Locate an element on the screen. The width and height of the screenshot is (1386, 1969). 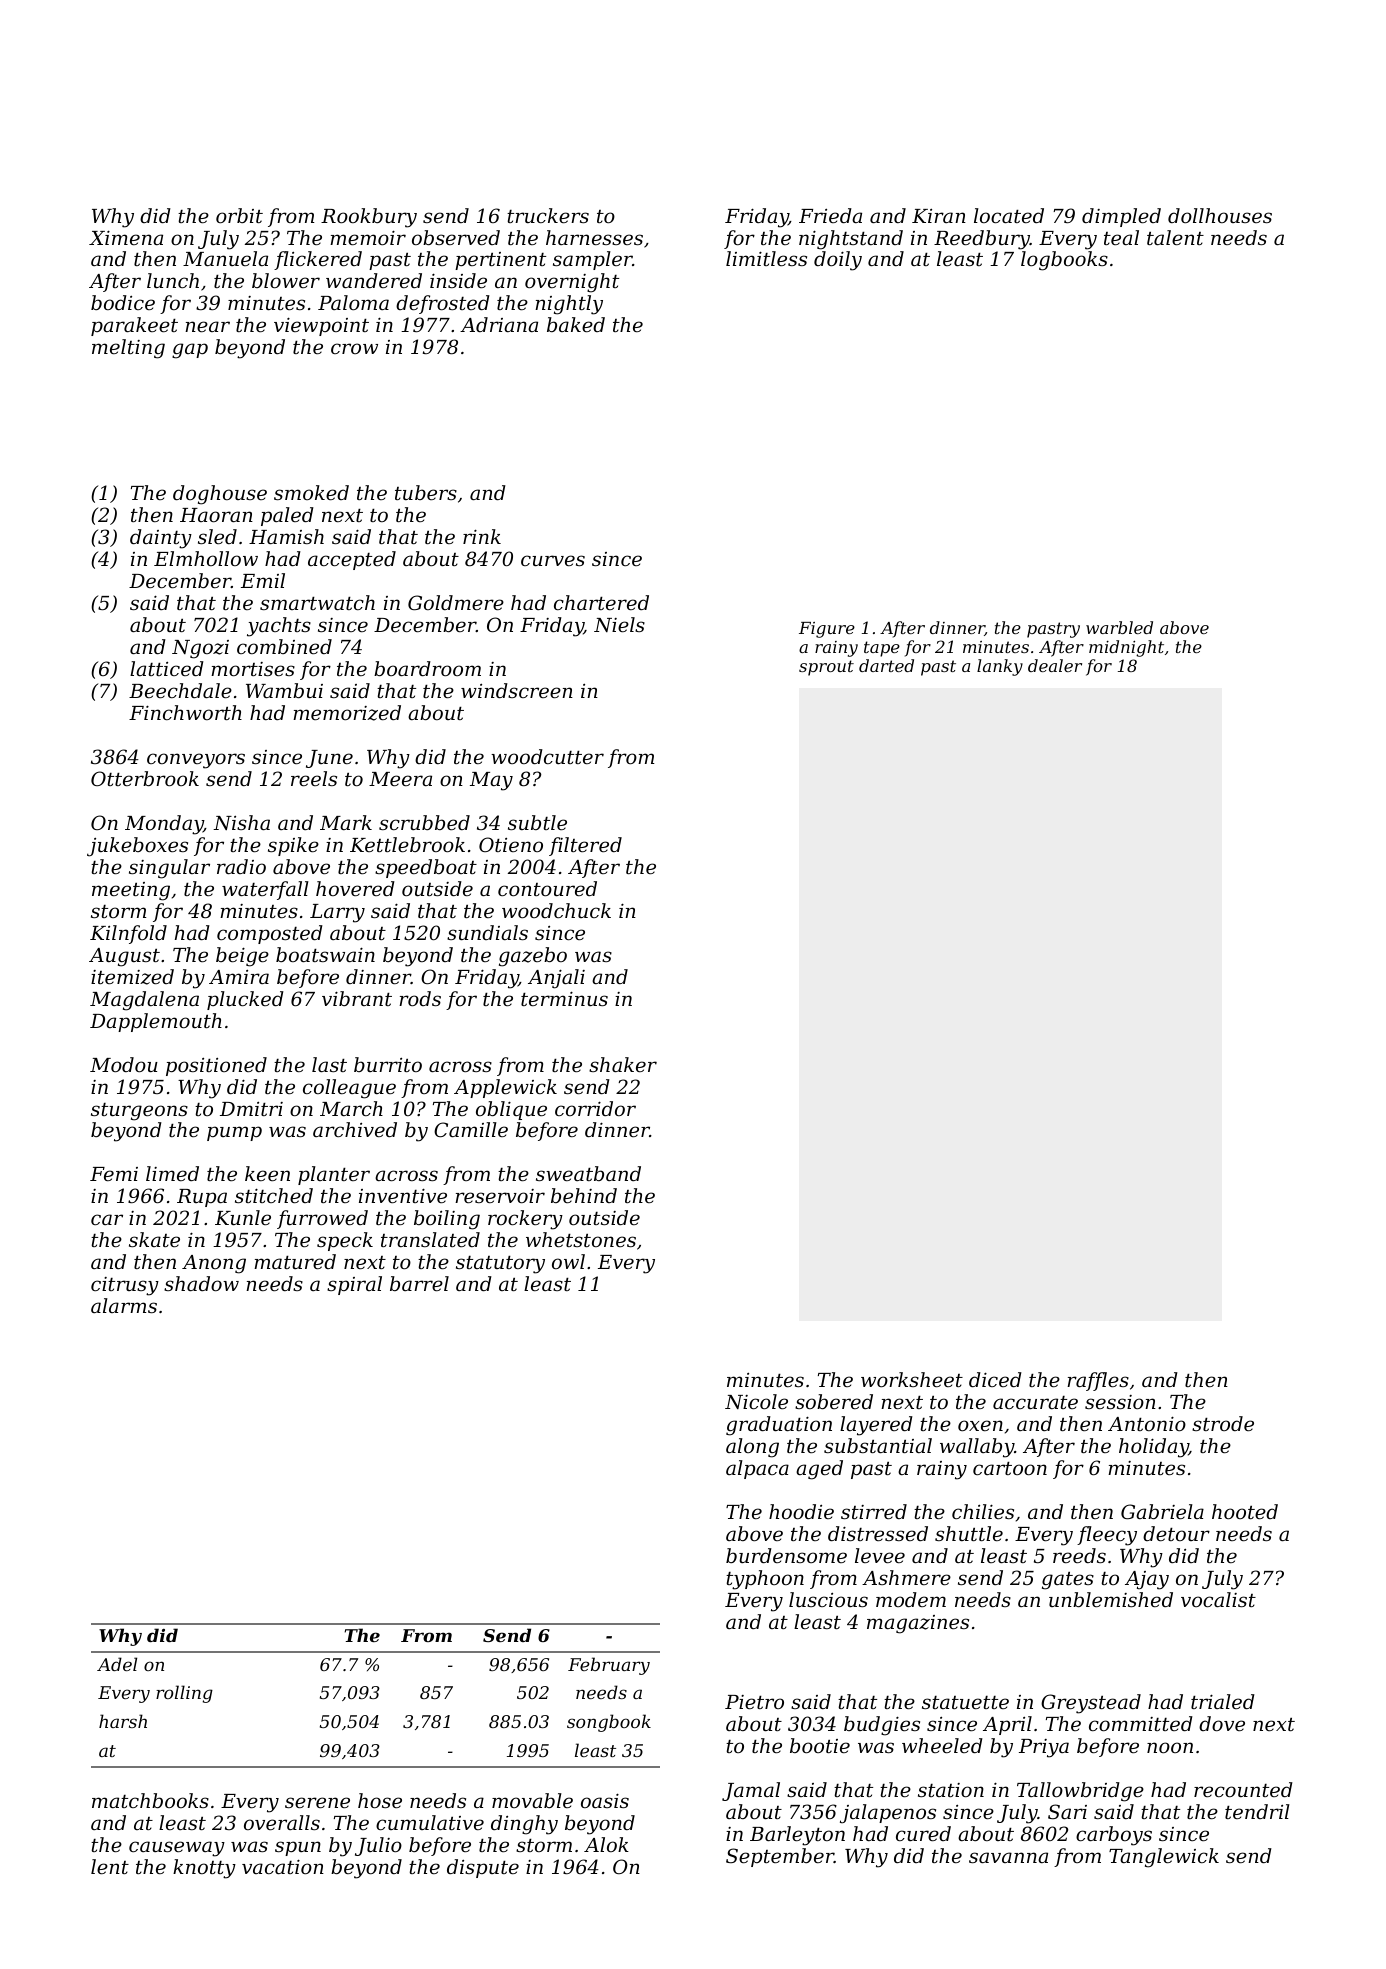
September is located at coordinates (780, 1857).
